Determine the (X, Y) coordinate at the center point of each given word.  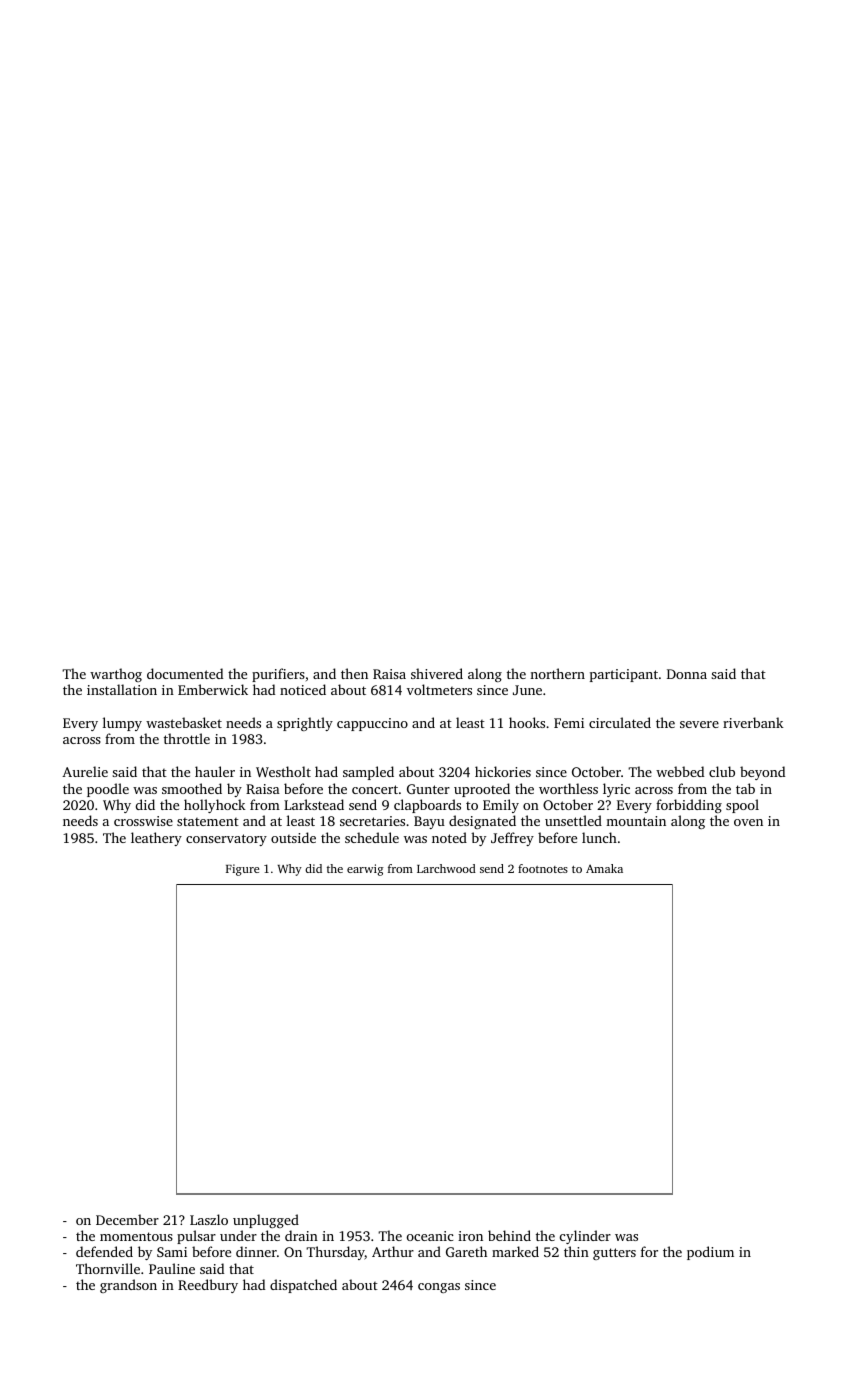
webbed (680, 771)
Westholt (283, 771)
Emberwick (213, 689)
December (127, 1219)
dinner (256, 1251)
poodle (108, 790)
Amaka (604, 868)
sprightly (305, 724)
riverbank (753, 722)
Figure (242, 870)
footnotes (543, 868)
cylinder (585, 1237)
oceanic (430, 1236)
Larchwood (446, 868)
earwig (365, 870)
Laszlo (209, 1219)
